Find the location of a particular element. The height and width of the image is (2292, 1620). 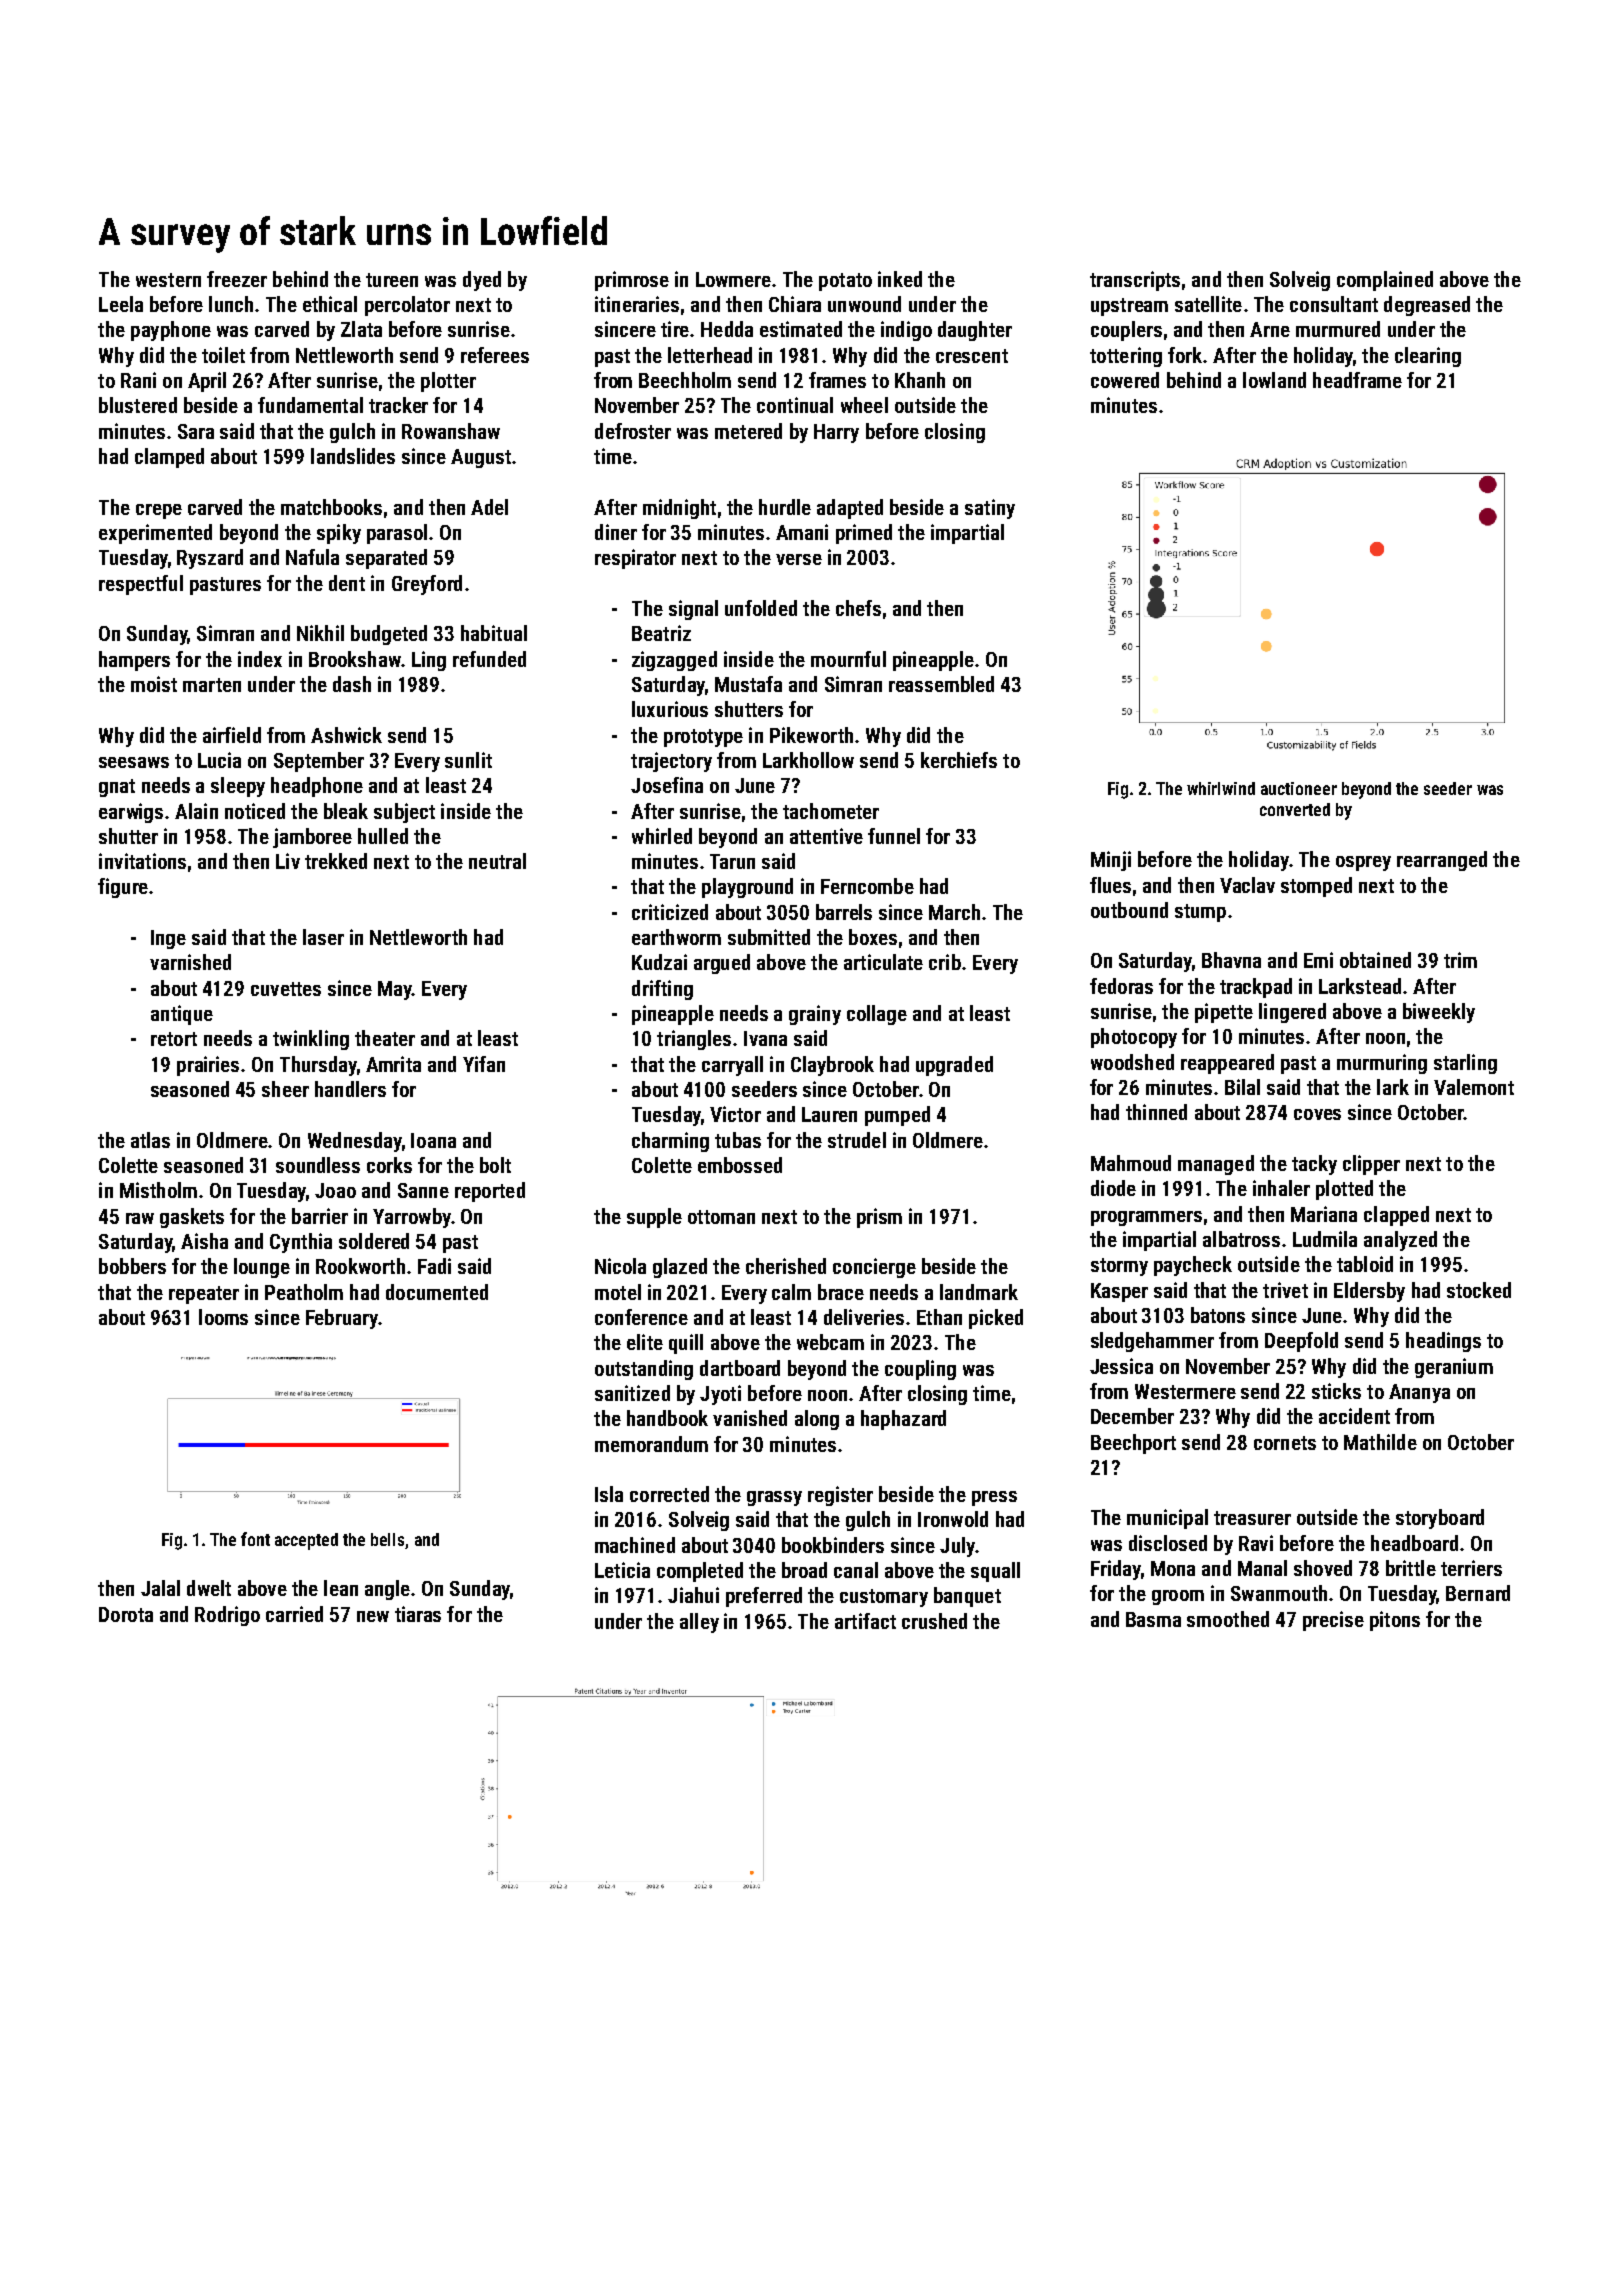

satiny is located at coordinates (990, 509).
